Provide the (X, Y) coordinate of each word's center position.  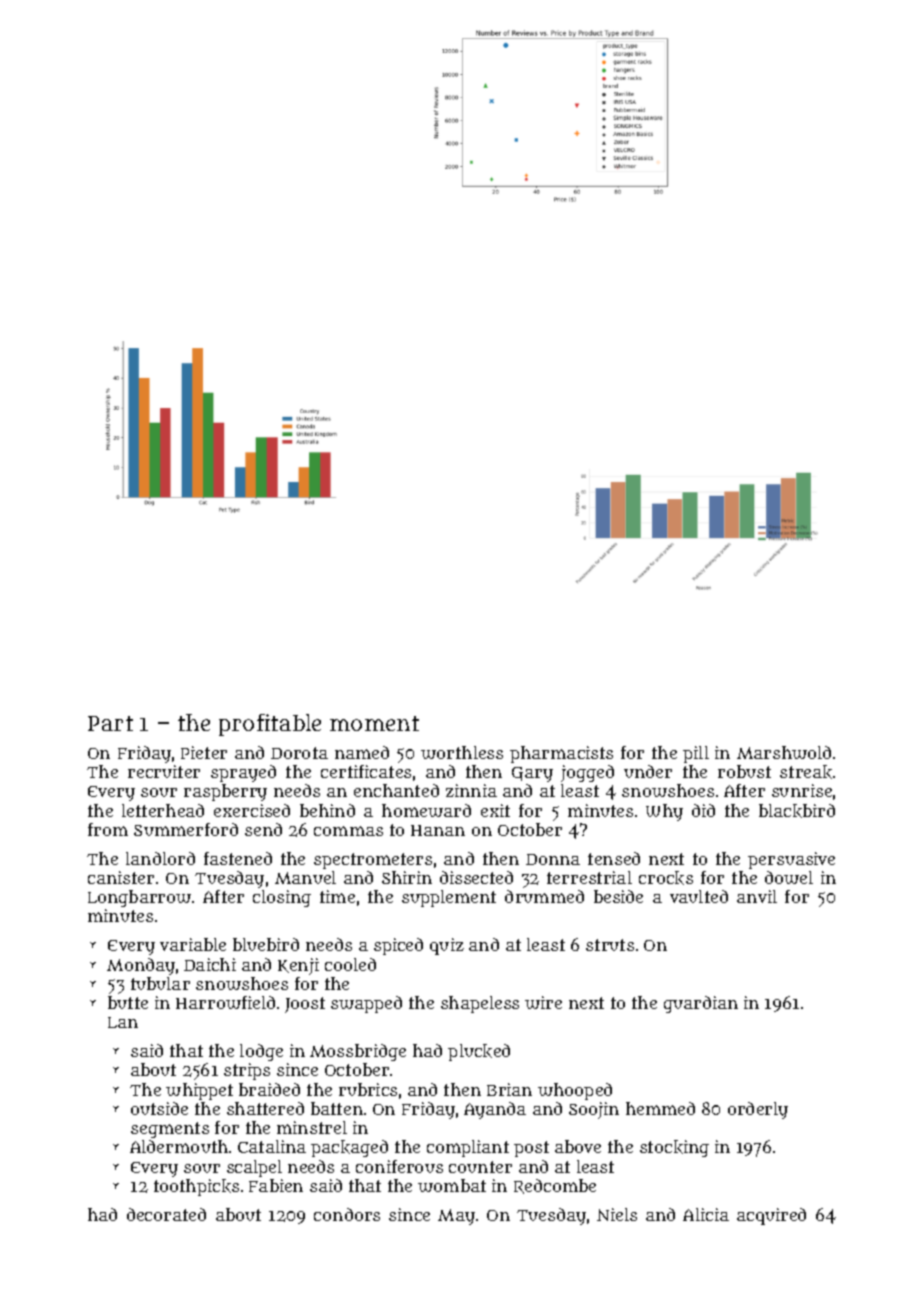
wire (543, 1002)
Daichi (210, 964)
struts (610, 945)
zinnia (471, 790)
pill (696, 754)
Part (110, 723)
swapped (366, 1004)
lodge (261, 1052)
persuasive (791, 860)
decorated (166, 1214)
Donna (553, 859)
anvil (757, 896)
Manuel (305, 877)
